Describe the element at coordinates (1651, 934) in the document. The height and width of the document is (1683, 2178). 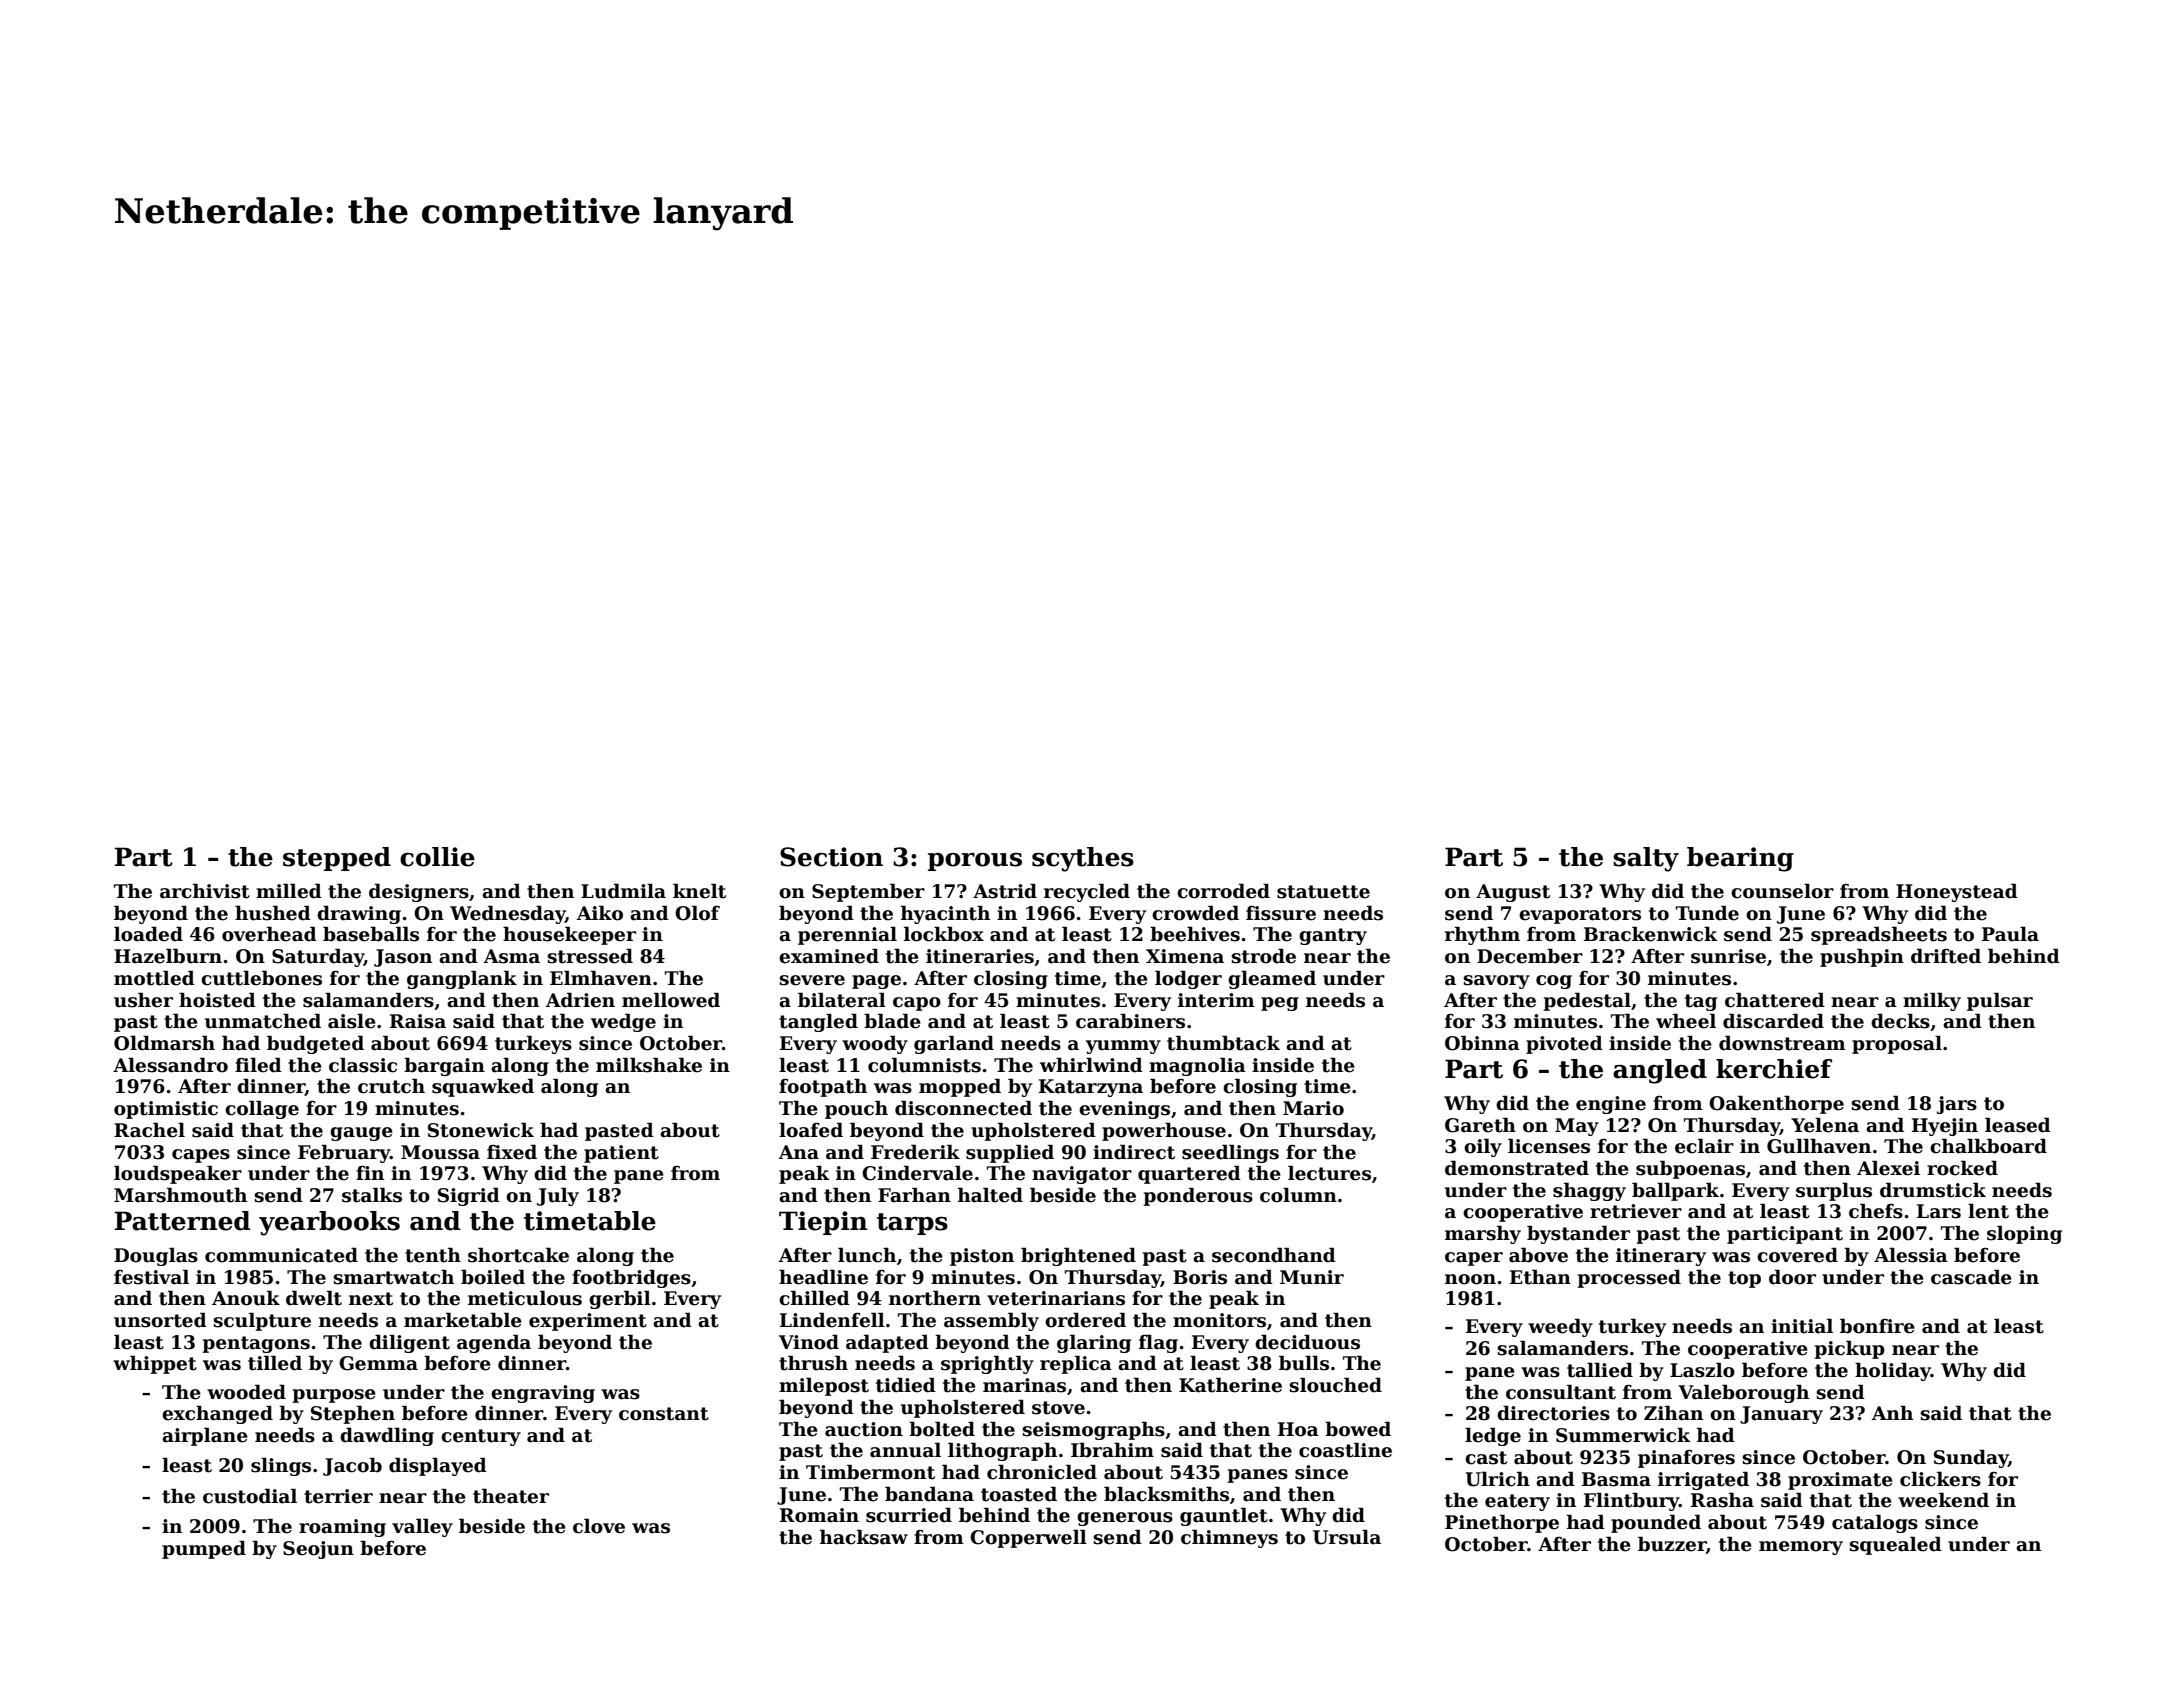
I see `Brackenwick` at that location.
